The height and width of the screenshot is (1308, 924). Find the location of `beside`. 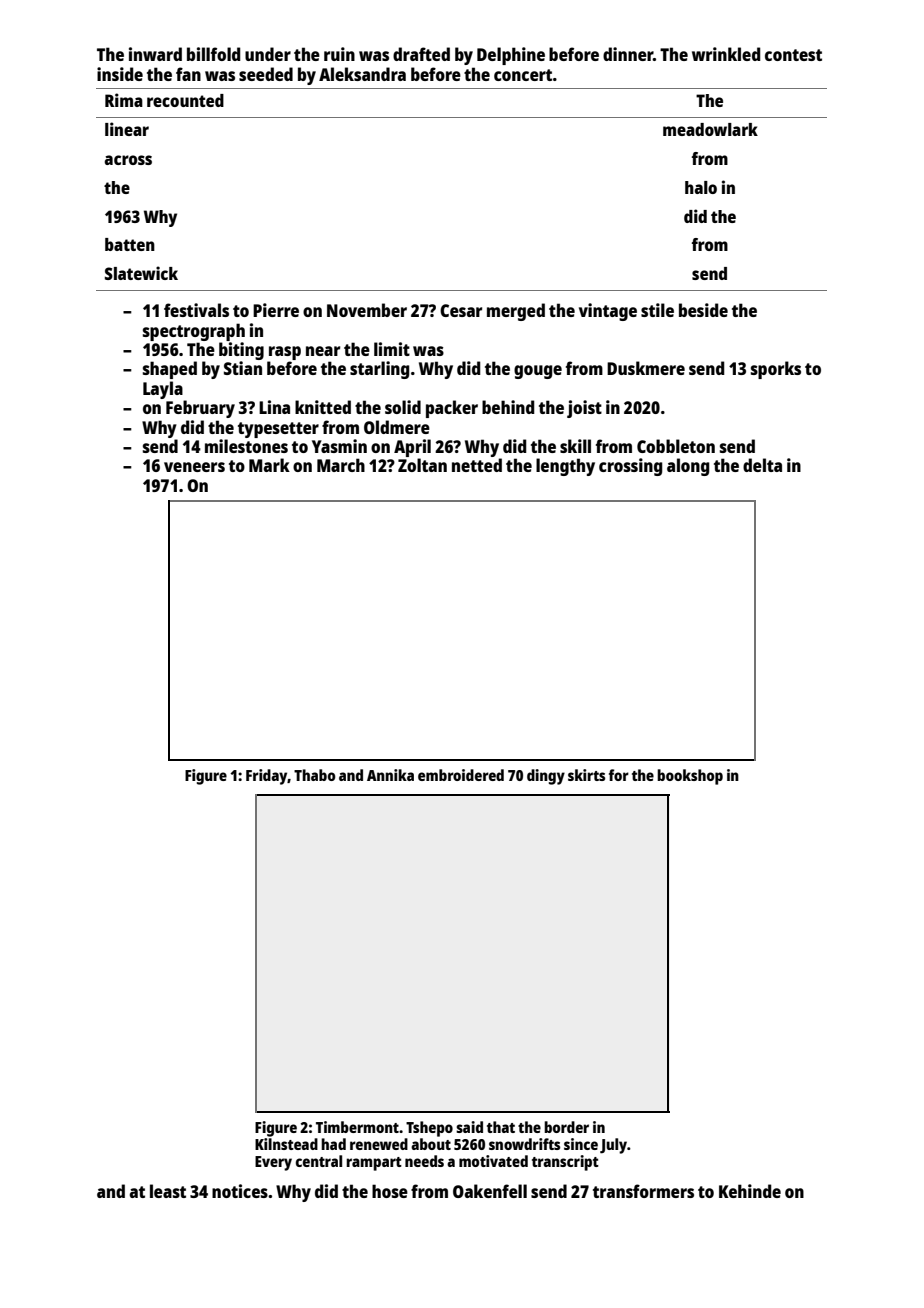

beside is located at coordinates (703, 310).
